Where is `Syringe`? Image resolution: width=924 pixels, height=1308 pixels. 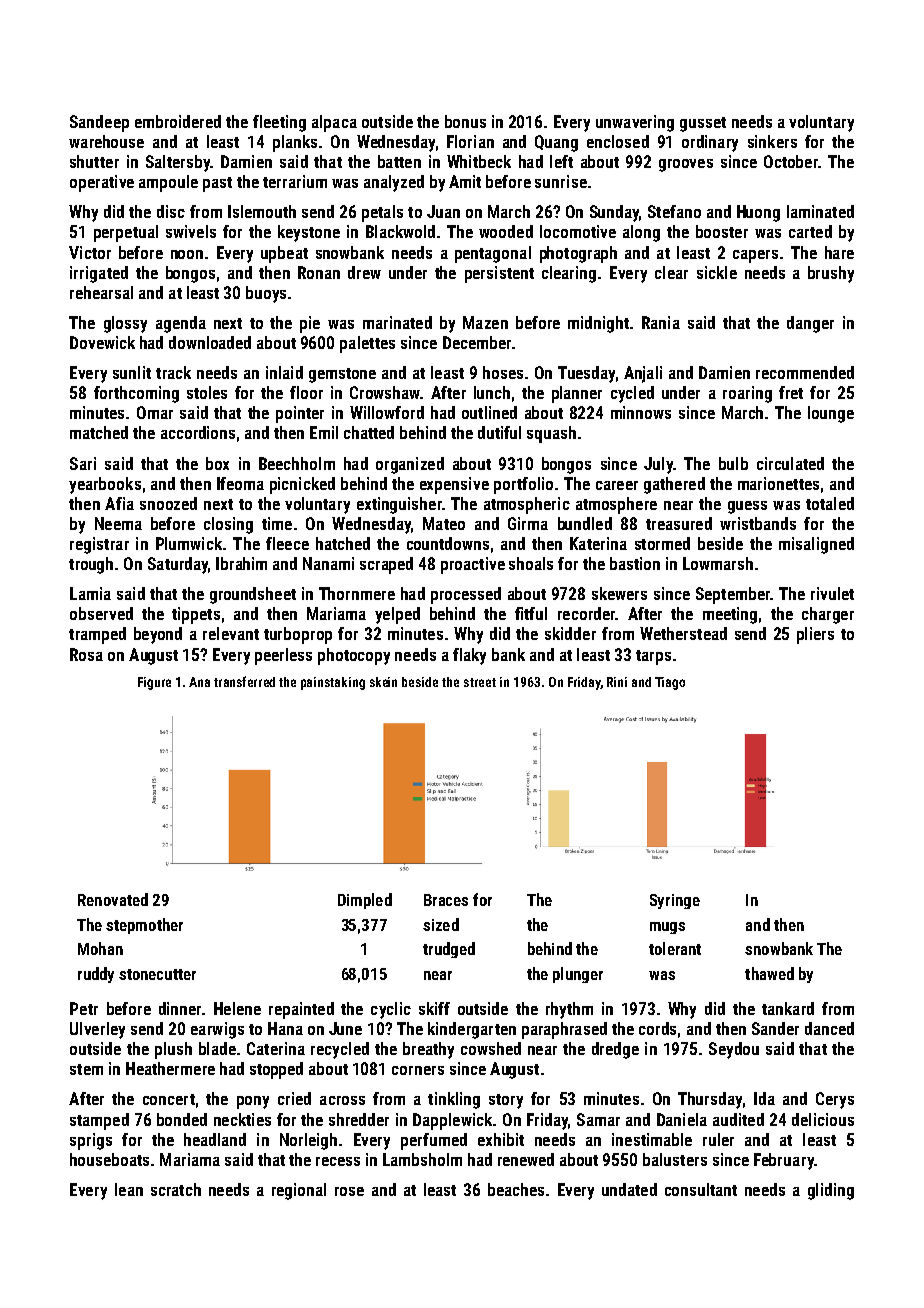 Syringe is located at coordinates (675, 901).
